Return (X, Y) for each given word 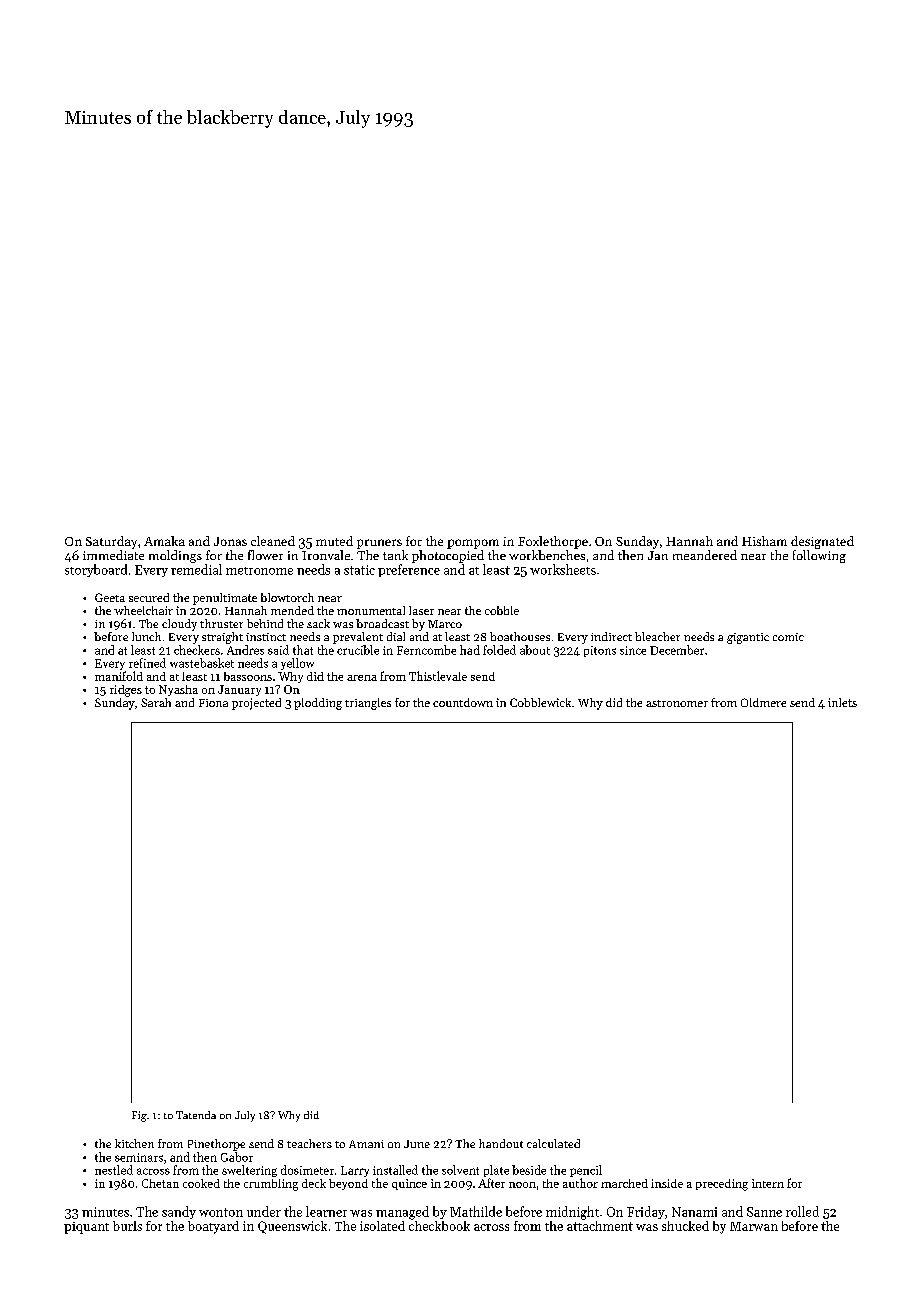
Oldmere (763, 702)
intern (768, 1183)
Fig (139, 1116)
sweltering (249, 1171)
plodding (318, 704)
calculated (553, 1143)
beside (529, 1170)
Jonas (230, 541)
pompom (473, 544)
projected (256, 704)
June (417, 1144)
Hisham (764, 541)
